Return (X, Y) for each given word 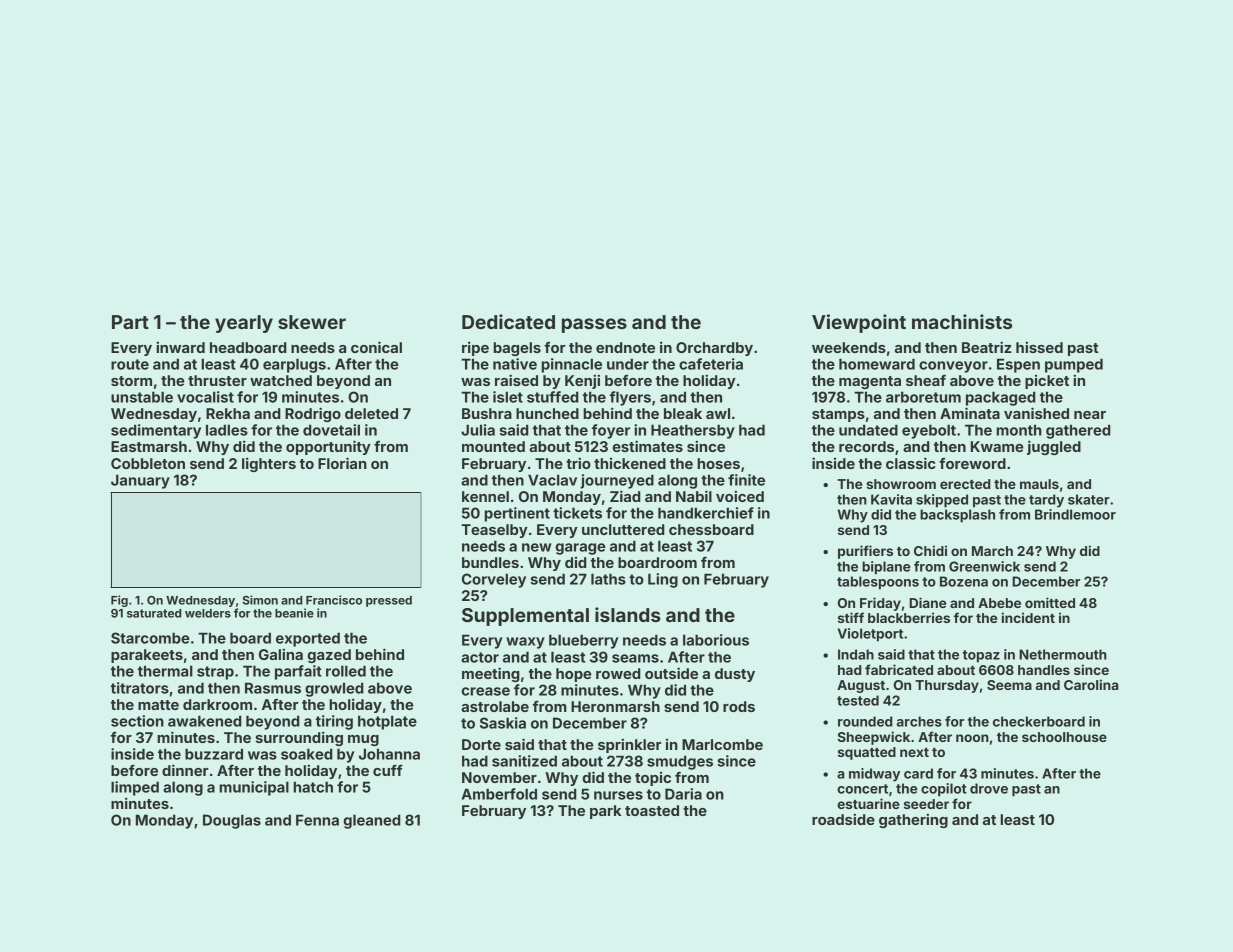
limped (135, 788)
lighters (269, 464)
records (866, 446)
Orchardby (714, 349)
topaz (981, 656)
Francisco (334, 600)
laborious (716, 640)
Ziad (625, 496)
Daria (683, 794)
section (137, 721)
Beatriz (987, 347)
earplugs (294, 365)
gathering (913, 820)
